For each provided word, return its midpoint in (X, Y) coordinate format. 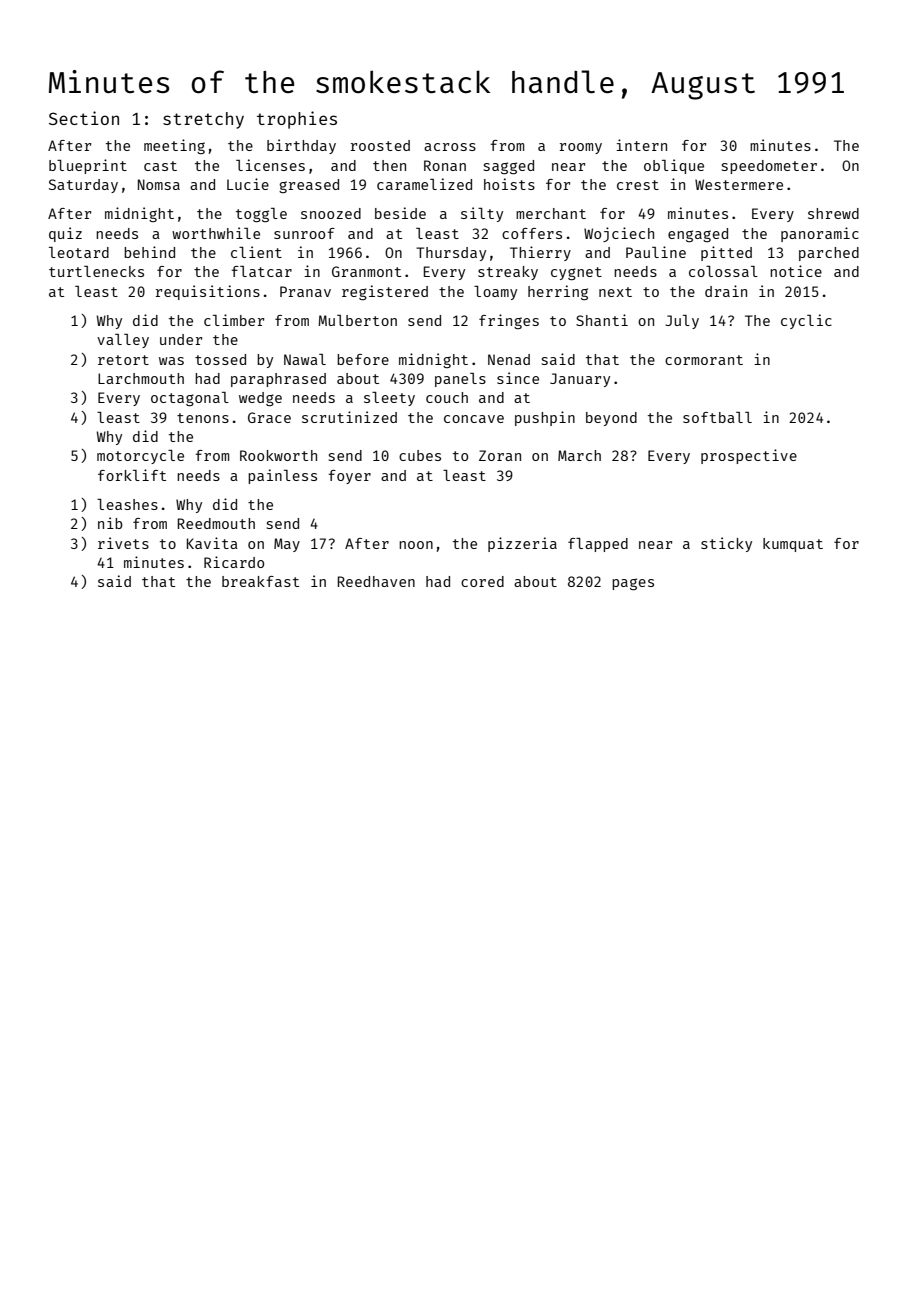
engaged (698, 235)
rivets (123, 543)
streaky (508, 273)
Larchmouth (141, 378)
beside (400, 213)
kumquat (793, 545)
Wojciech (619, 234)
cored (482, 581)
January (580, 380)
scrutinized (349, 417)
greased (309, 186)
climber (234, 320)
